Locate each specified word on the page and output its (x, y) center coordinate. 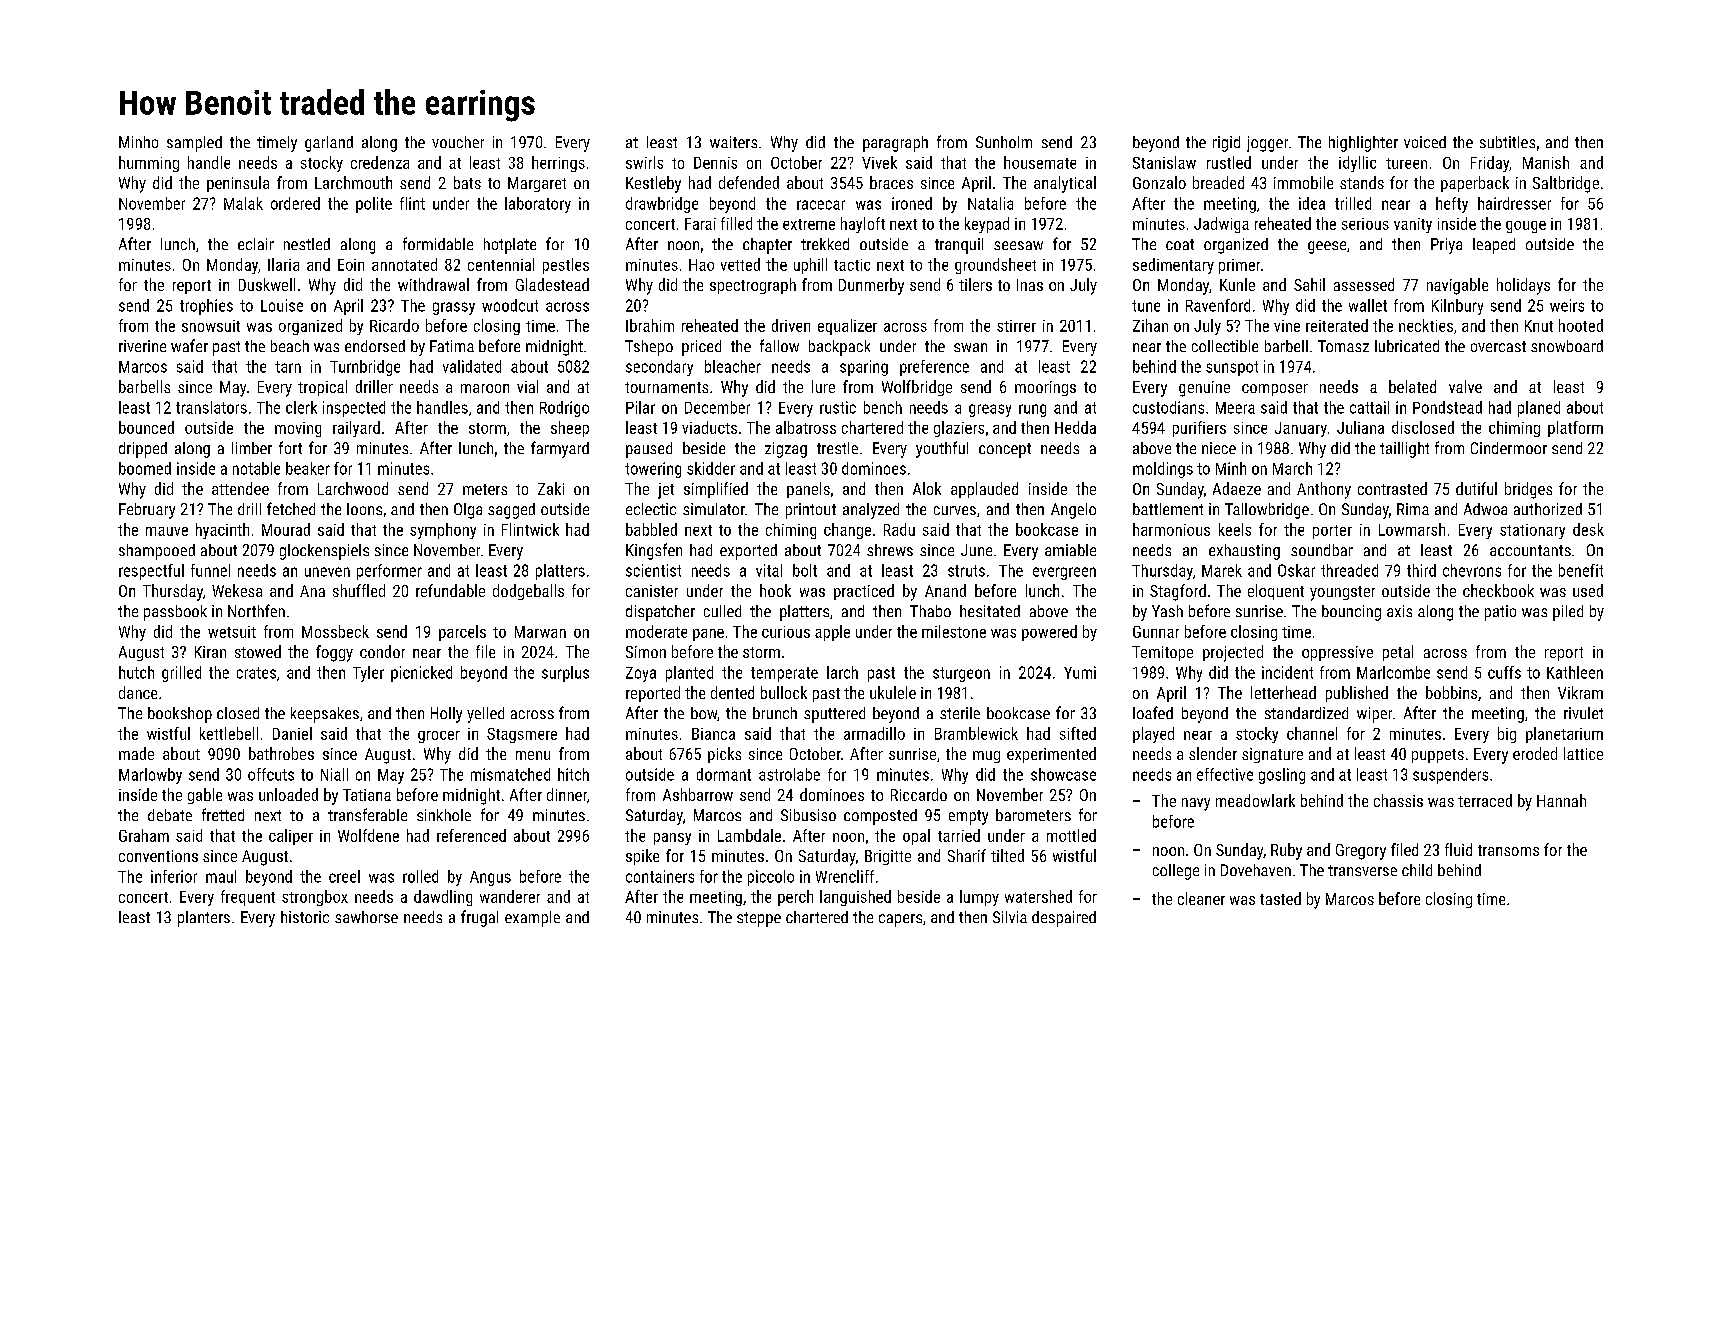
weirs (1567, 305)
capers (900, 920)
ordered (295, 203)
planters (204, 919)
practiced (864, 592)
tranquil (959, 246)
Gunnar (1156, 632)
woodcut (510, 305)
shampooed (157, 552)
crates (256, 673)
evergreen (1064, 573)
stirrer (1016, 326)
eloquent (1276, 592)
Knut (1539, 326)
